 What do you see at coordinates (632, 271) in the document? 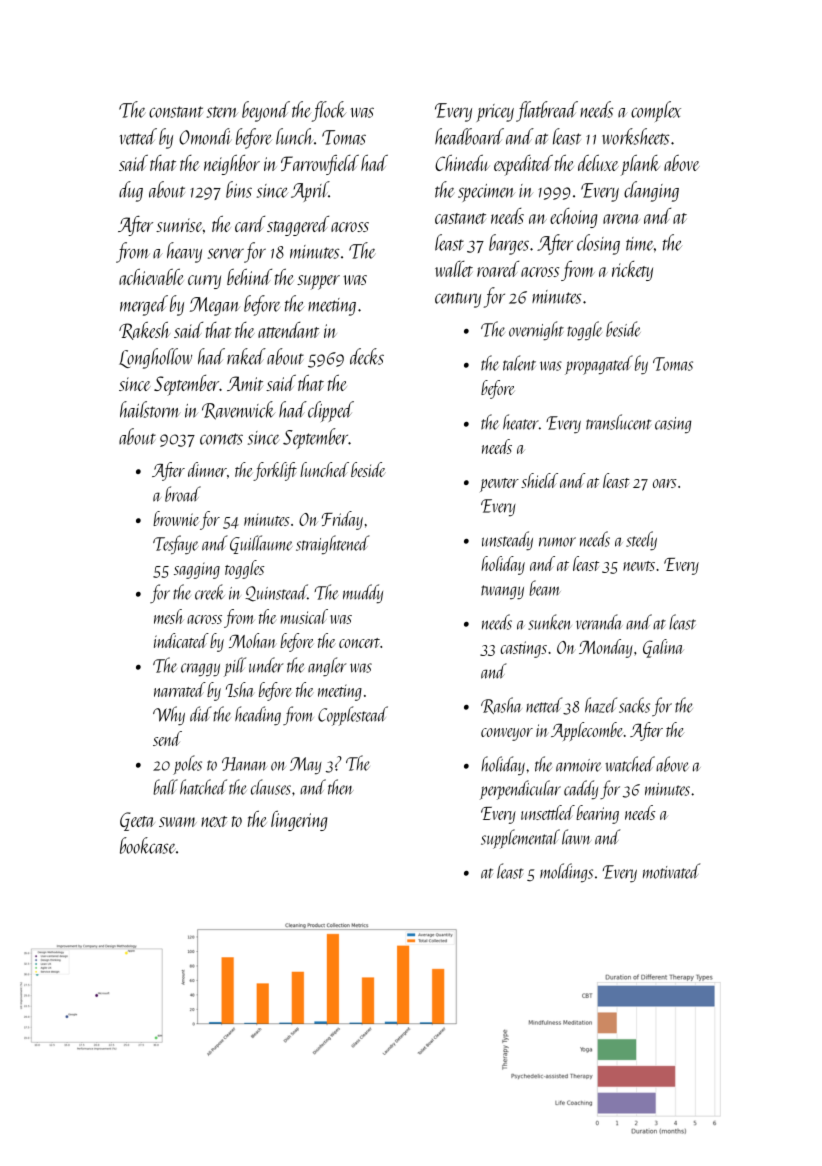
I see `rickety` at bounding box center [632, 271].
